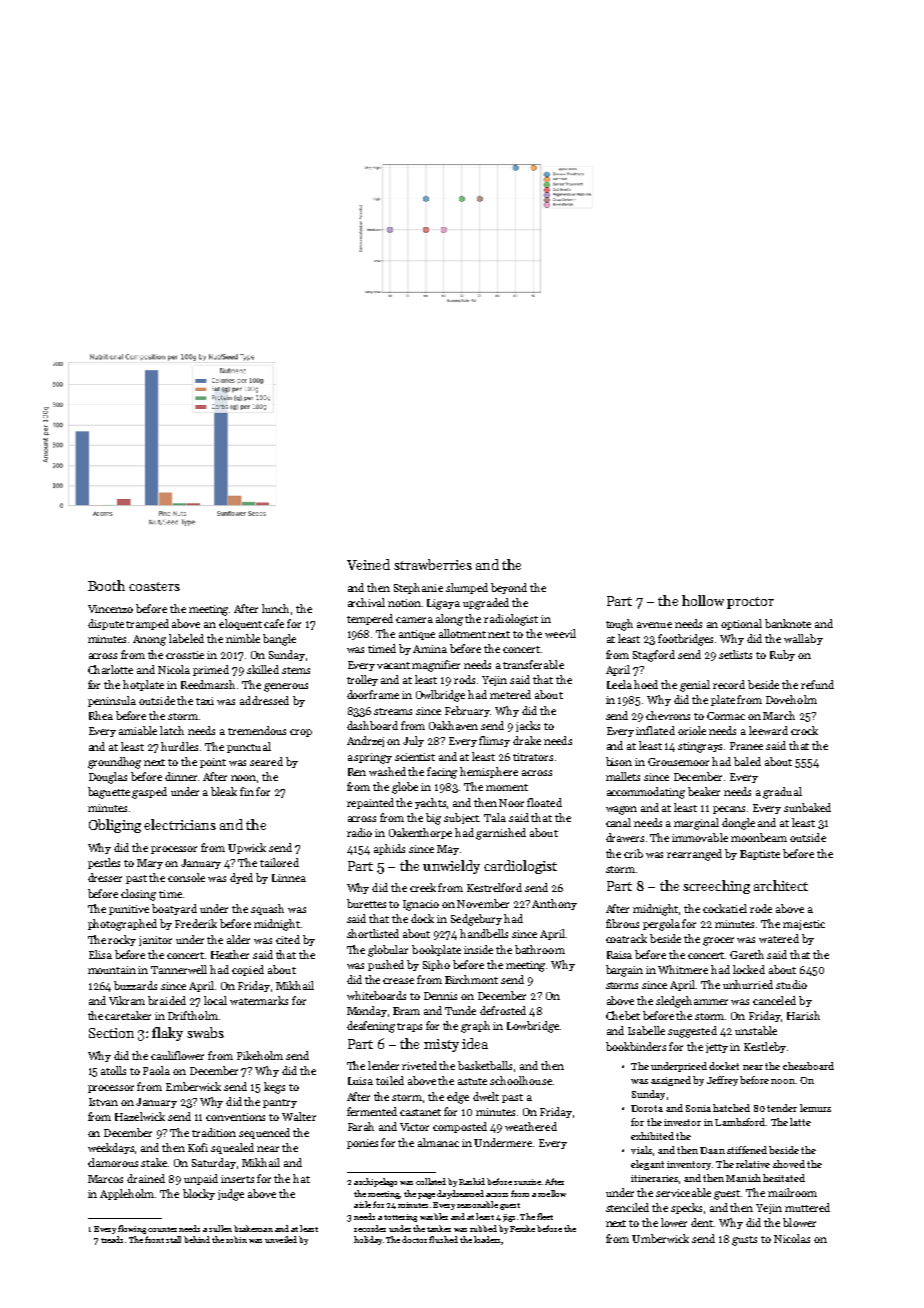  Describe the element at coordinates (696, 824) in the page. I see `marginal` at that location.
